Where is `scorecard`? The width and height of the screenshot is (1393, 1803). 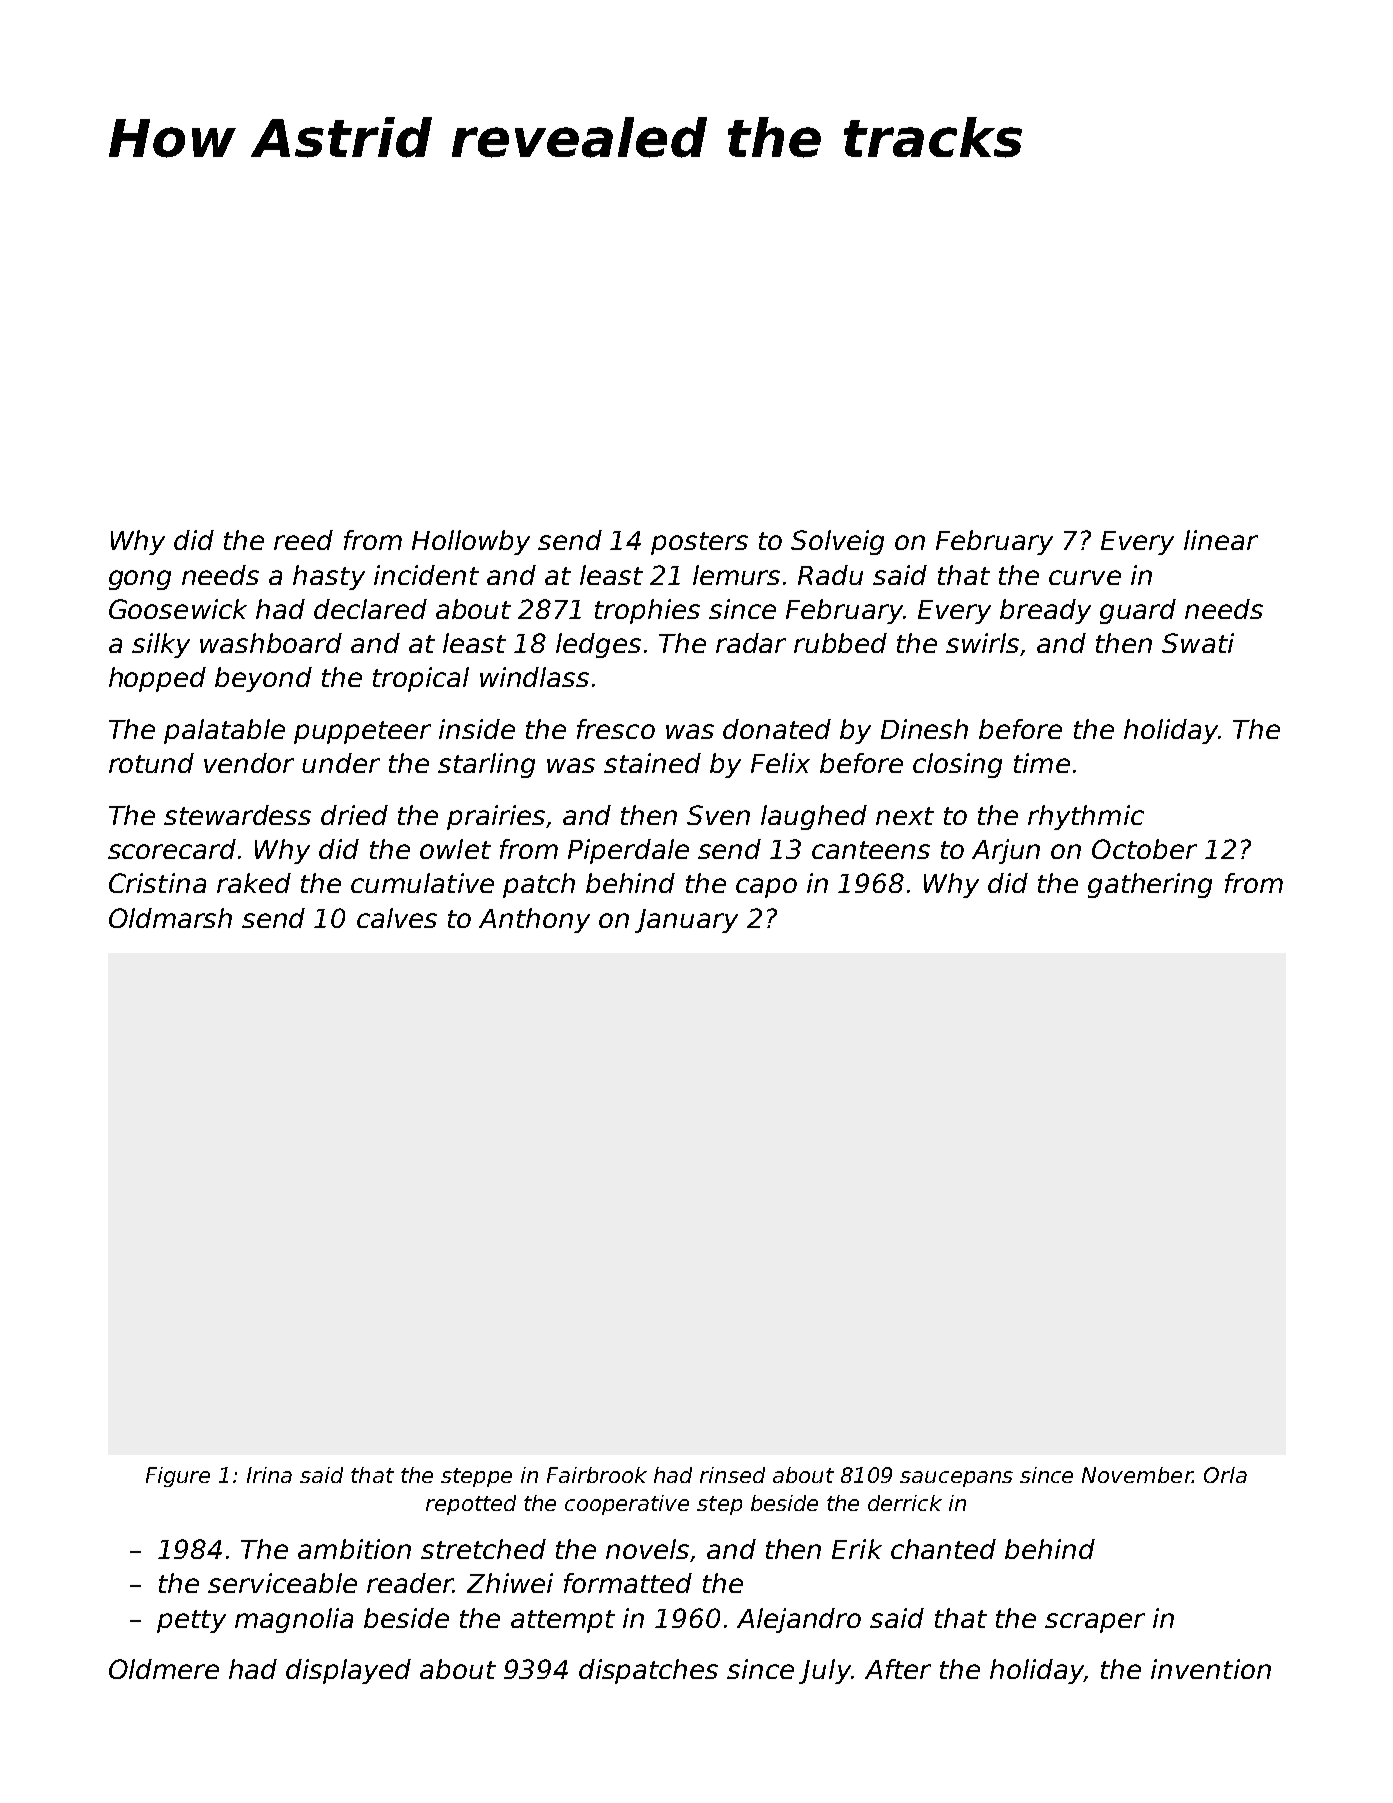 scorecard is located at coordinates (172, 849).
